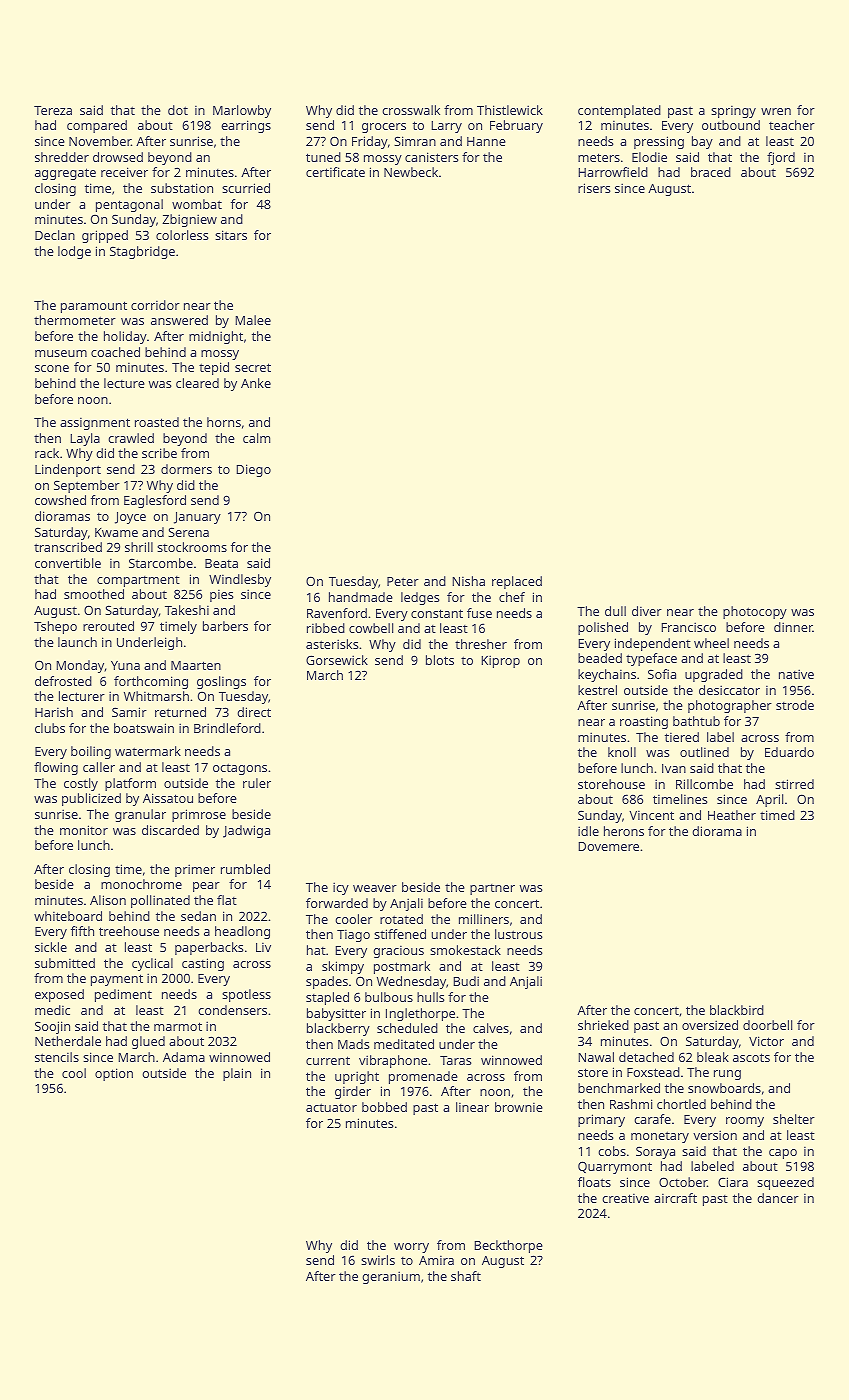 Image resolution: width=849 pixels, height=1400 pixels. Describe the element at coordinates (711, 172) in the document. I see `braced` at that location.
